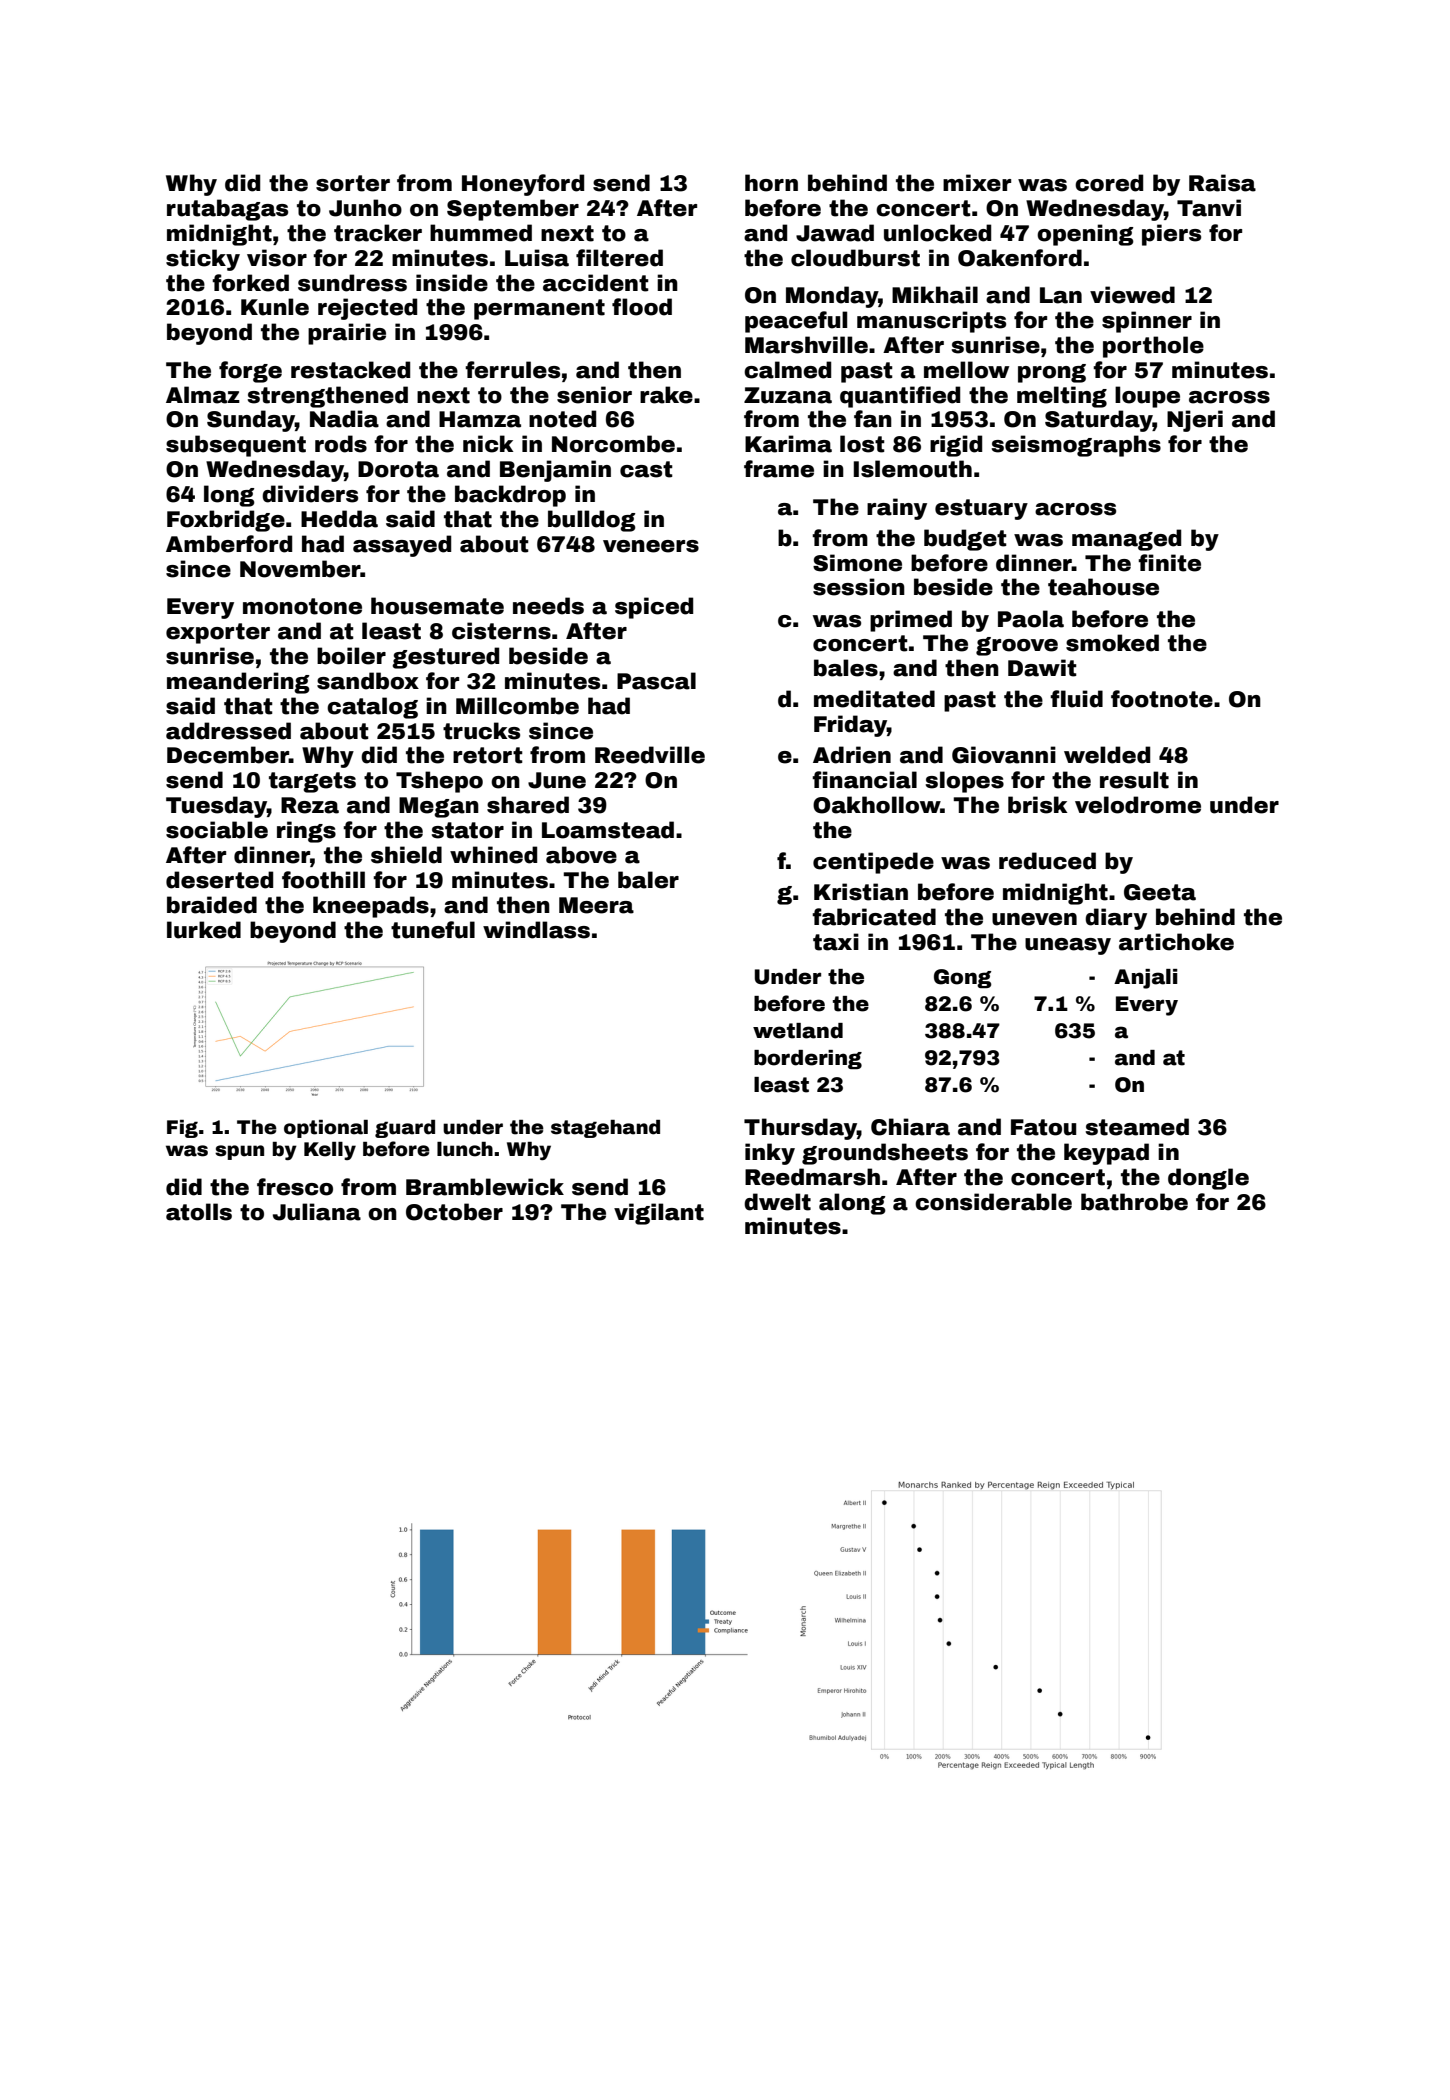 The width and height of the screenshot is (1450, 2100). Describe the element at coordinates (596, 283) in the screenshot. I see `accident` at that location.
